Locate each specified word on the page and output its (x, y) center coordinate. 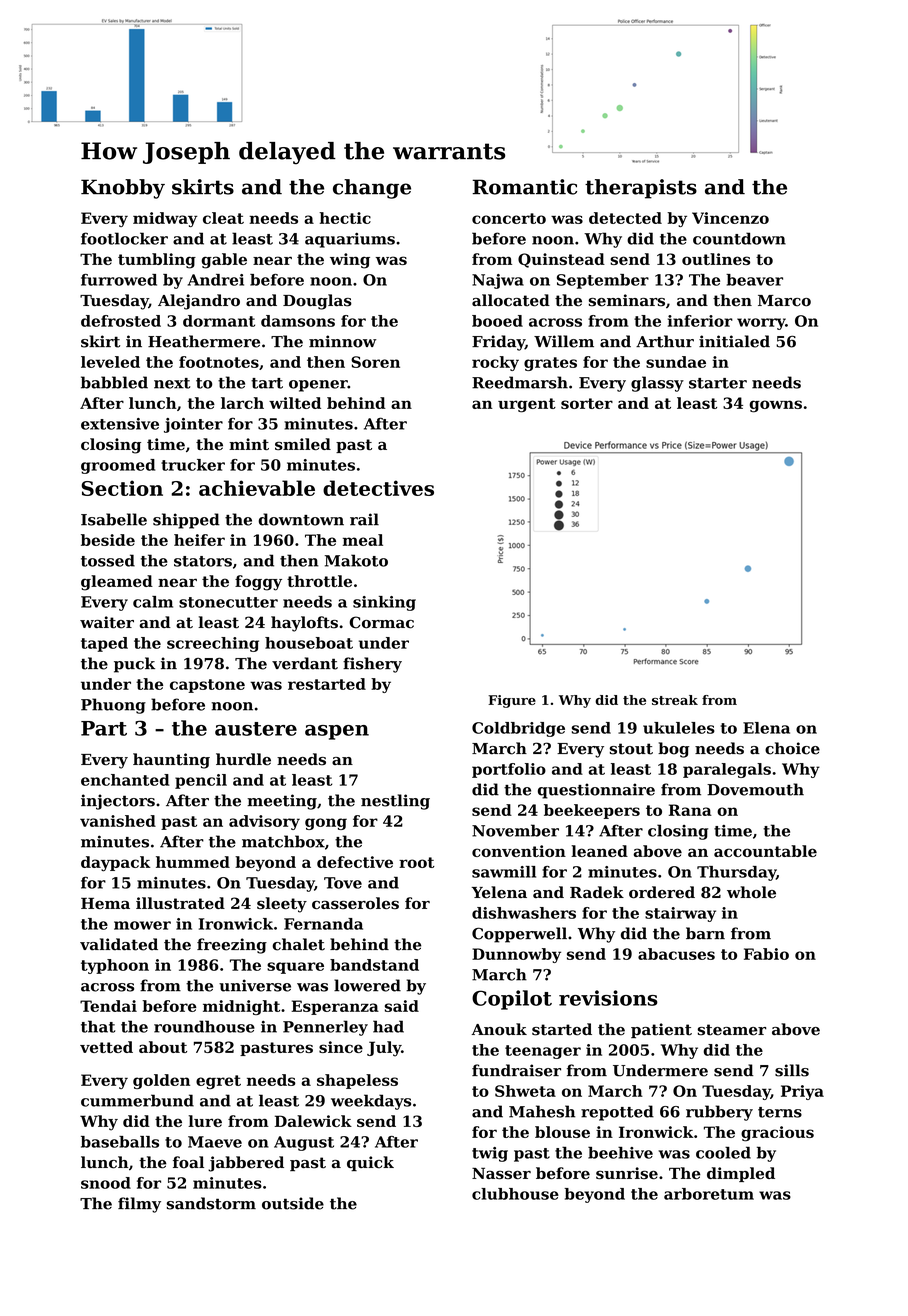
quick (370, 1163)
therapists (641, 189)
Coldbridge (518, 729)
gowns (776, 406)
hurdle (243, 759)
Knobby (123, 189)
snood (106, 1183)
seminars (627, 300)
